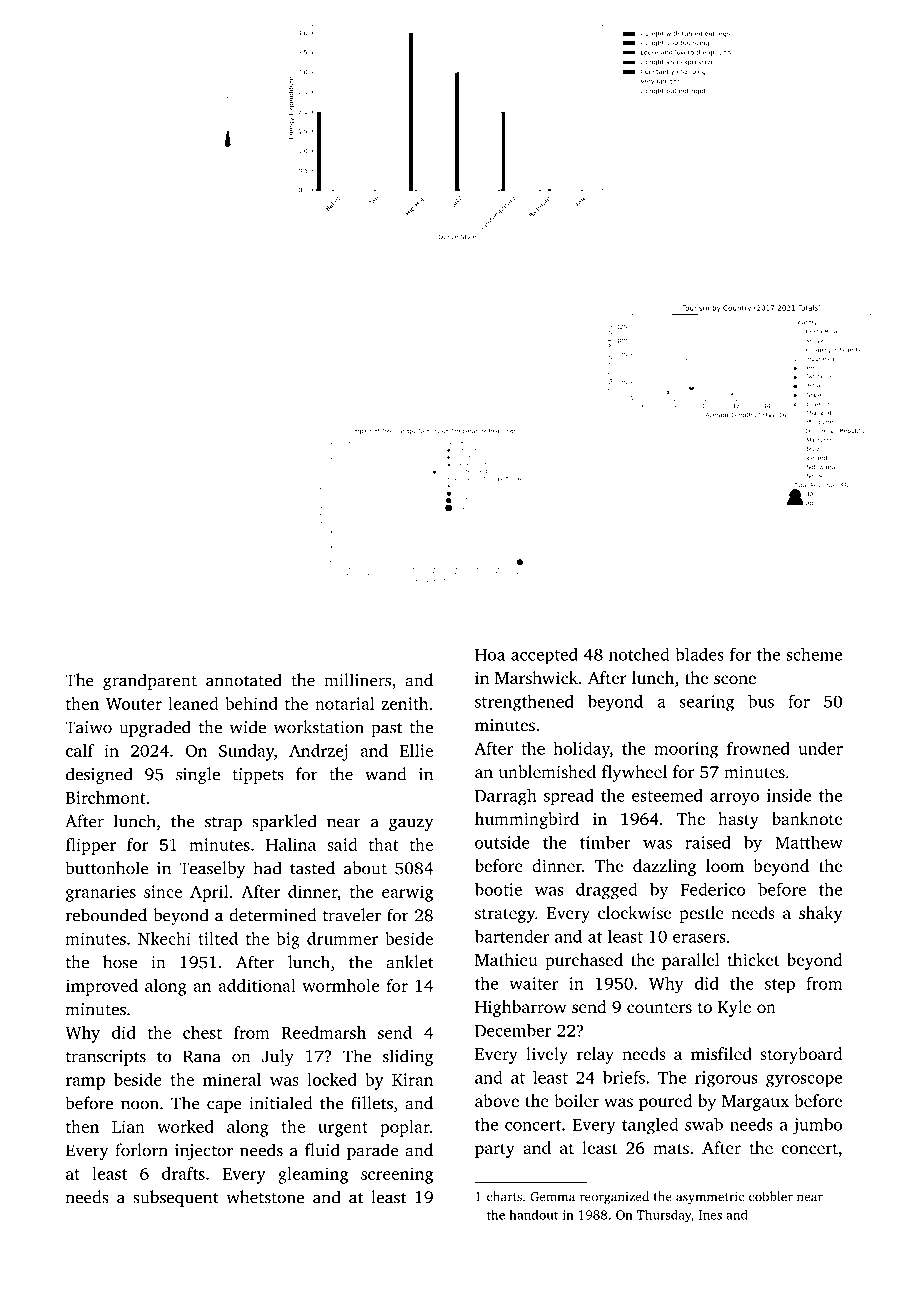 This image has height=1316, width=908. Describe the element at coordinates (699, 654) in the image. I see `blades` at that location.
